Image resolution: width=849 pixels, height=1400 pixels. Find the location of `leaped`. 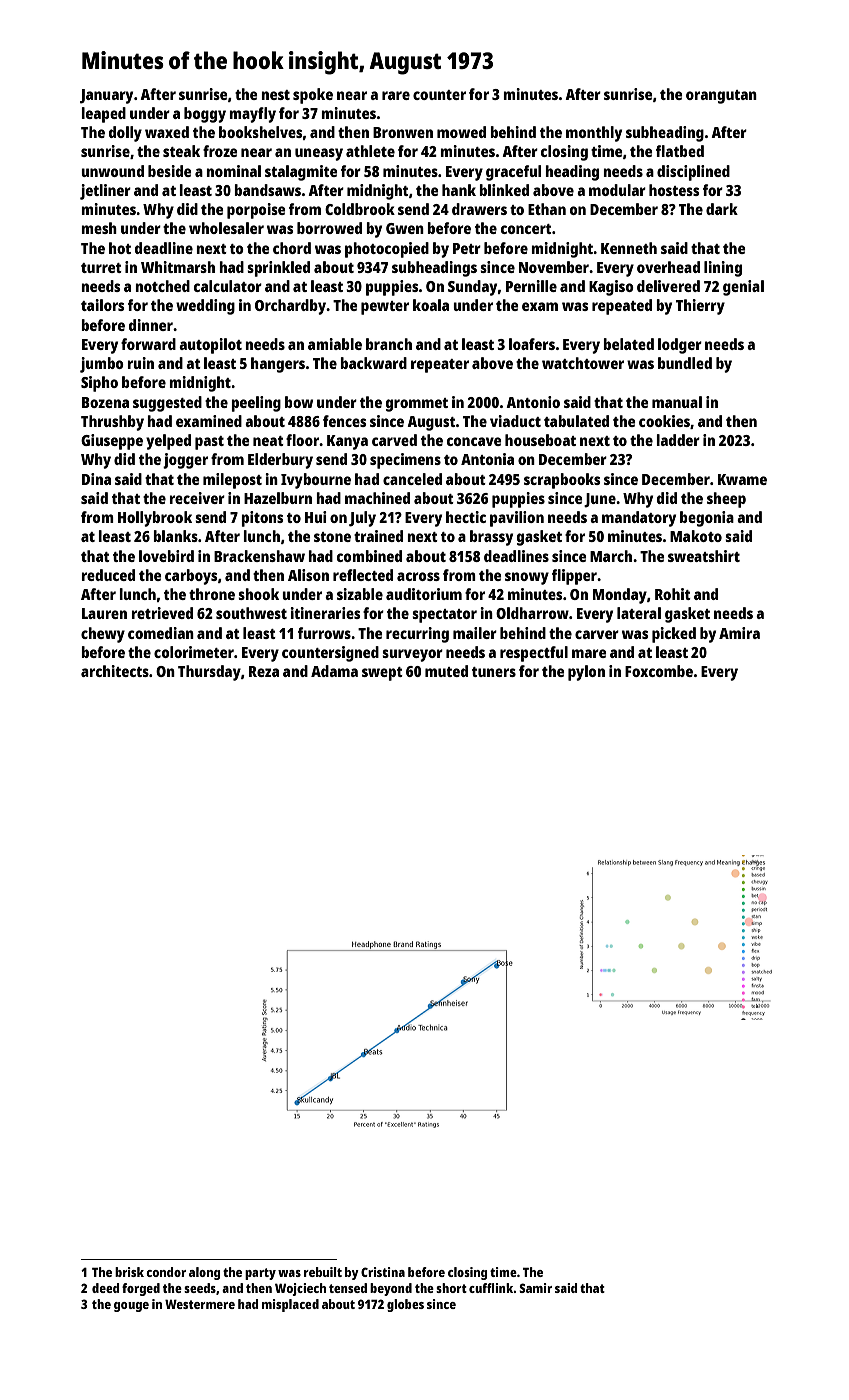

leaped is located at coordinates (103, 115).
